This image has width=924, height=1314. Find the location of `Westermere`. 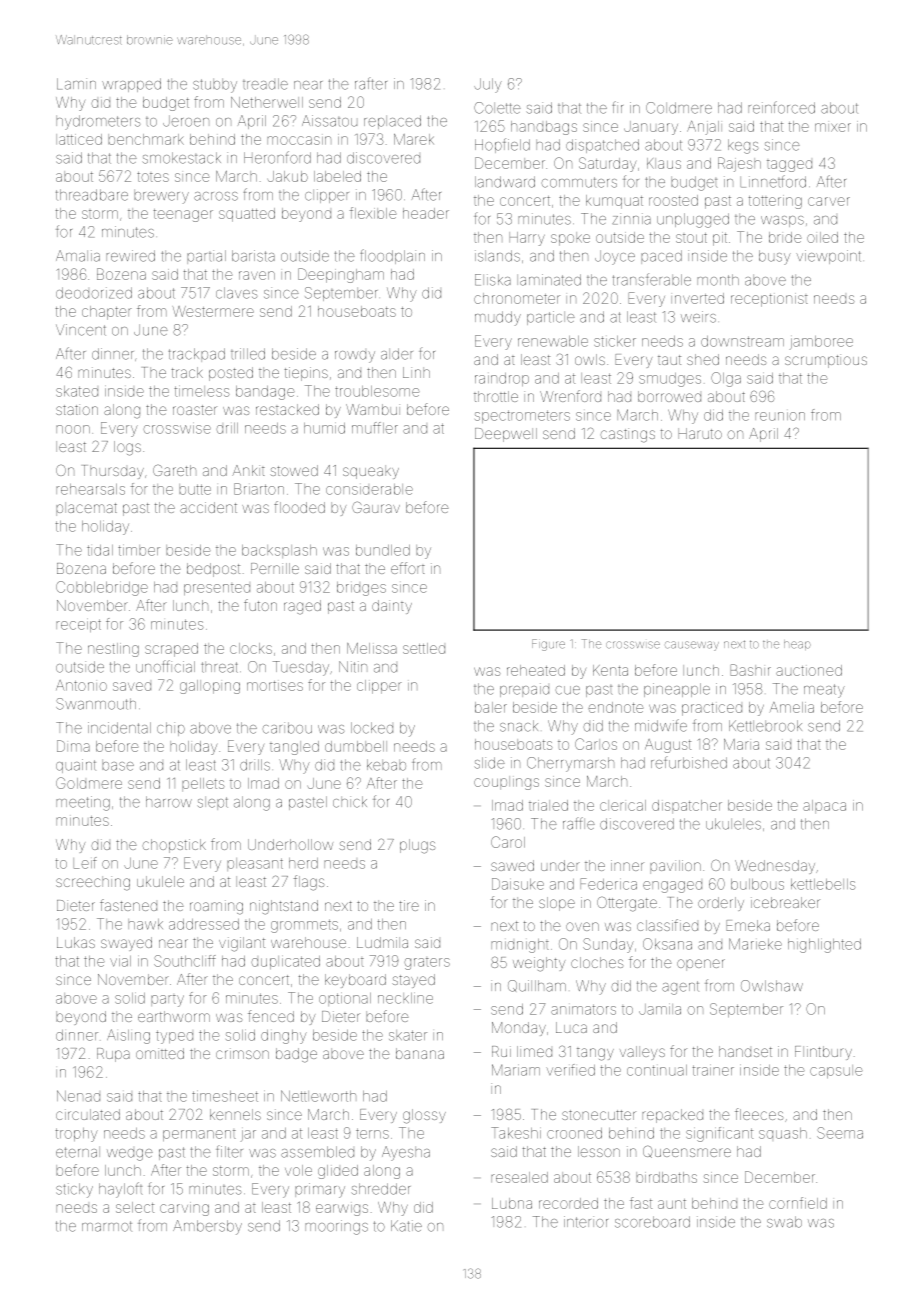

Westermere is located at coordinates (213, 311).
